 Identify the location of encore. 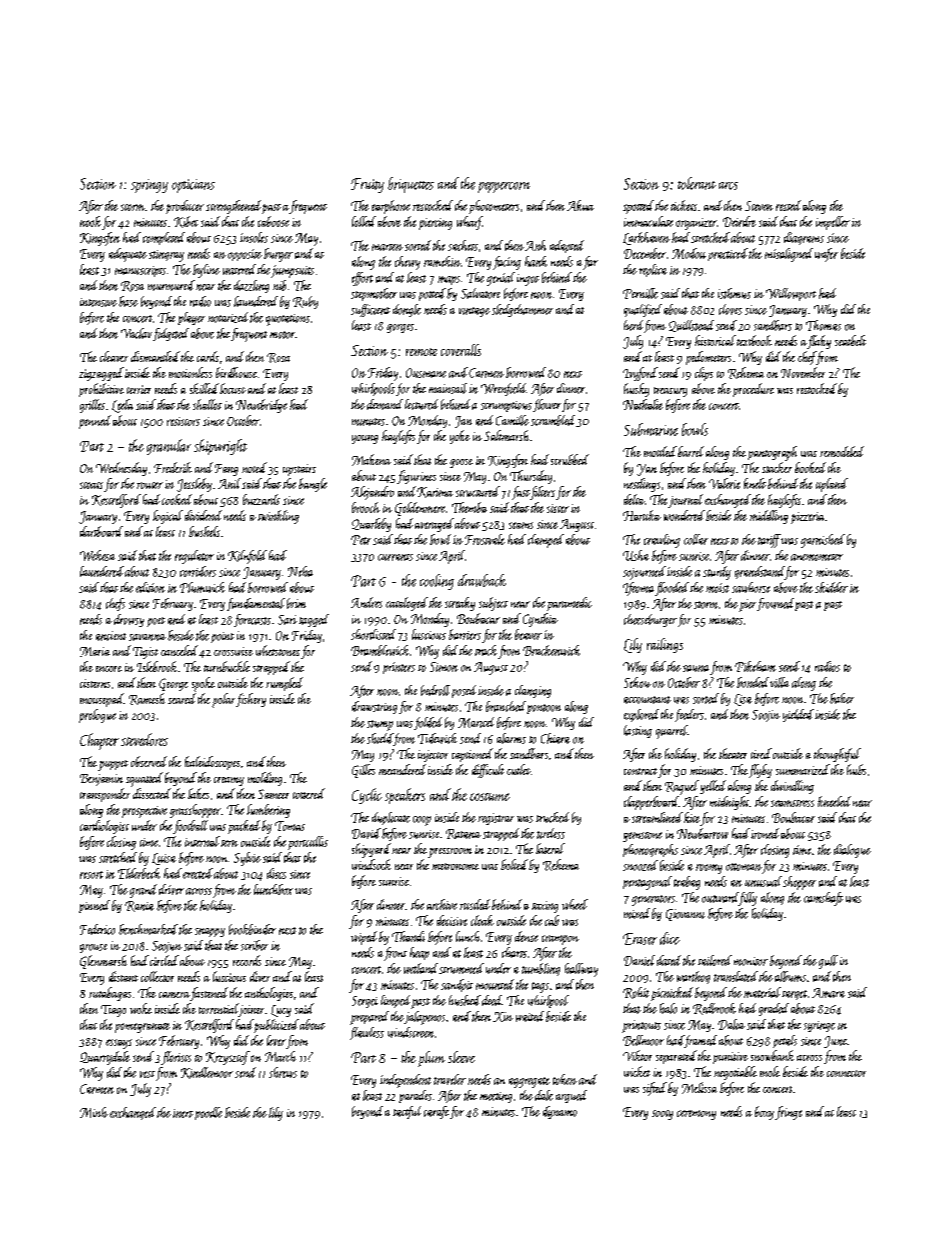
(109, 669).
